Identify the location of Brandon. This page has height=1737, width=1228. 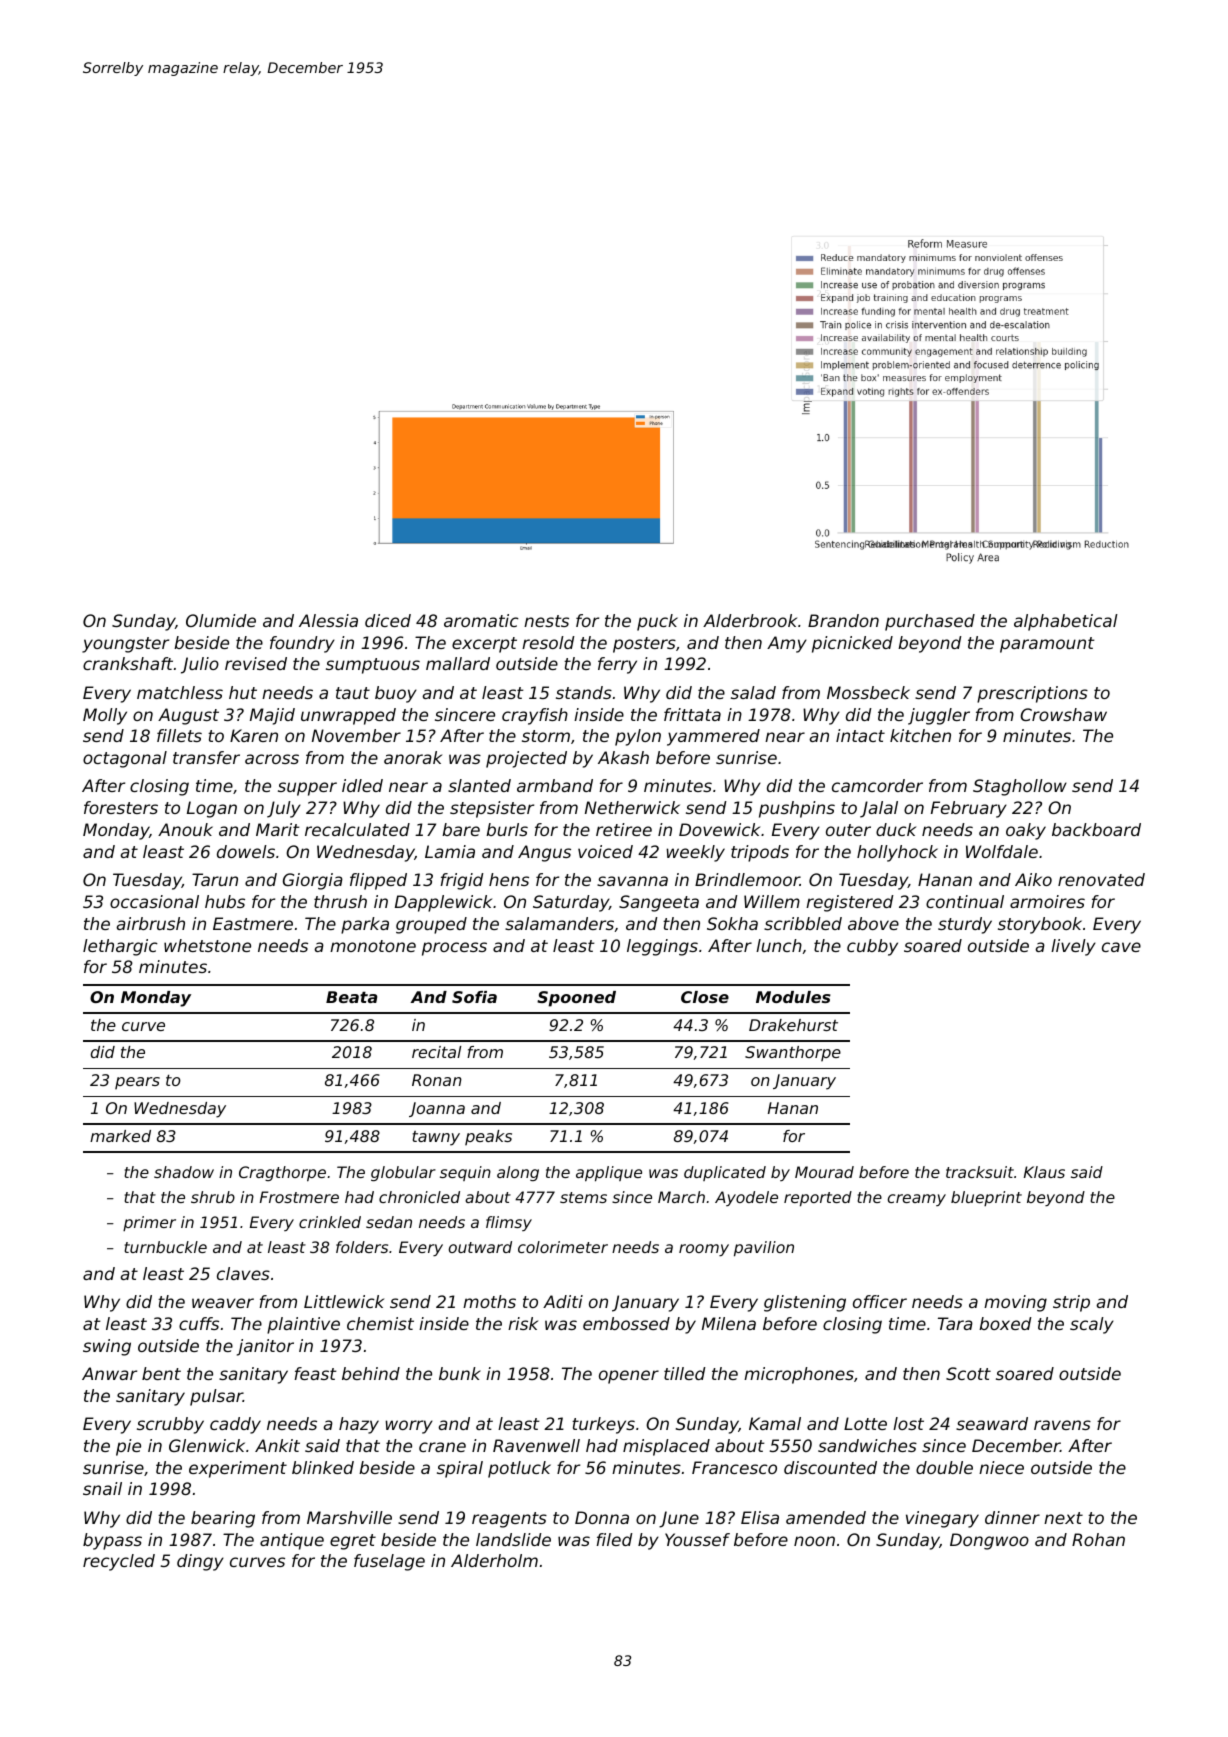
(843, 620).
